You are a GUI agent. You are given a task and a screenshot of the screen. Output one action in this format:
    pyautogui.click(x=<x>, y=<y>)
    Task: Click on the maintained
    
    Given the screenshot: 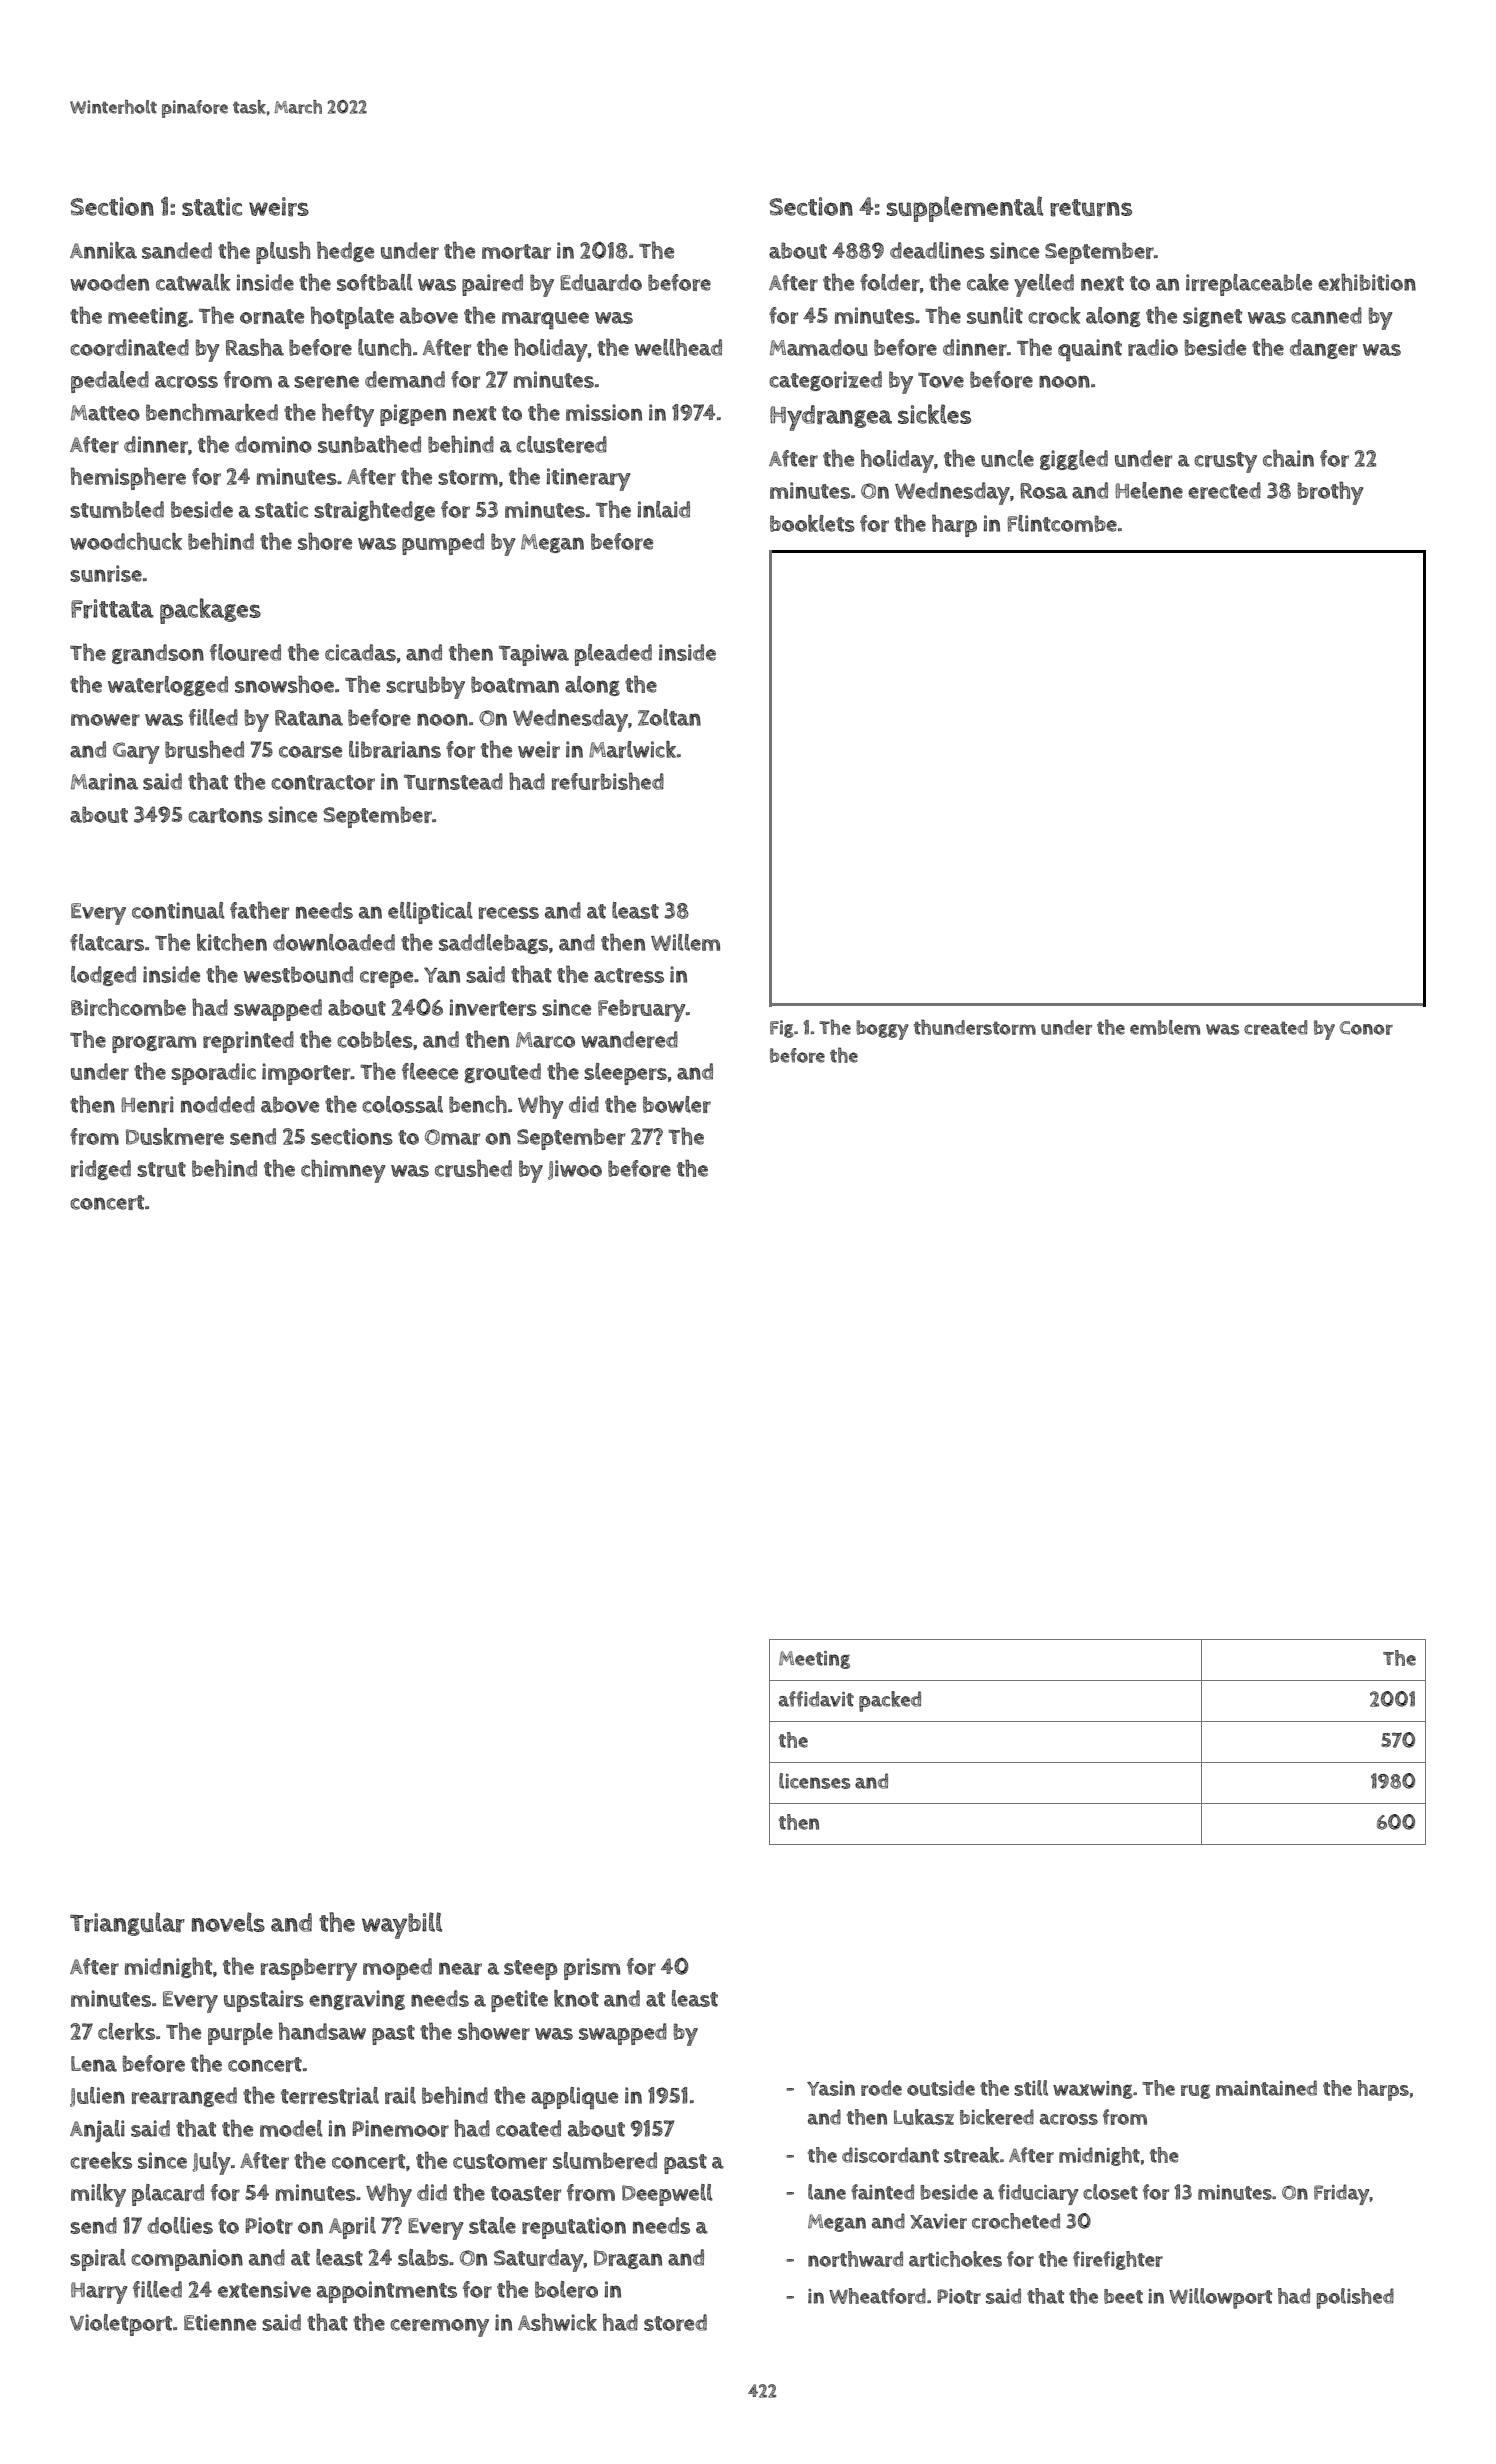 What is the action you would take?
    pyautogui.click(x=1266, y=2088)
